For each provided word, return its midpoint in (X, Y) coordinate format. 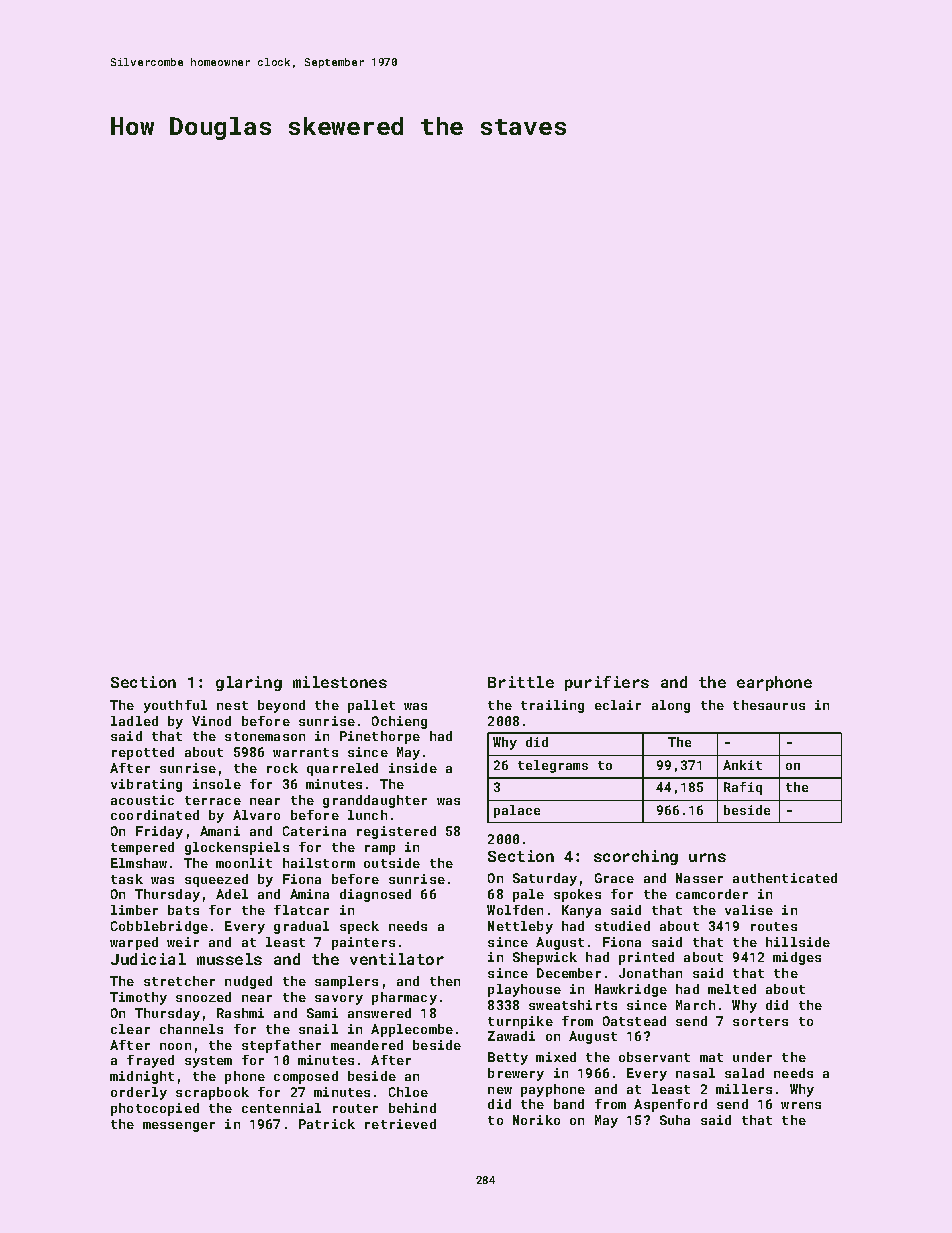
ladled (134, 721)
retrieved (400, 1124)
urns (707, 857)
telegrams (553, 766)
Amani (220, 831)
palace (517, 811)
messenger (179, 1127)
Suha (675, 1120)
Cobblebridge (159, 927)
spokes (577, 895)
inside (413, 768)
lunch (367, 815)
